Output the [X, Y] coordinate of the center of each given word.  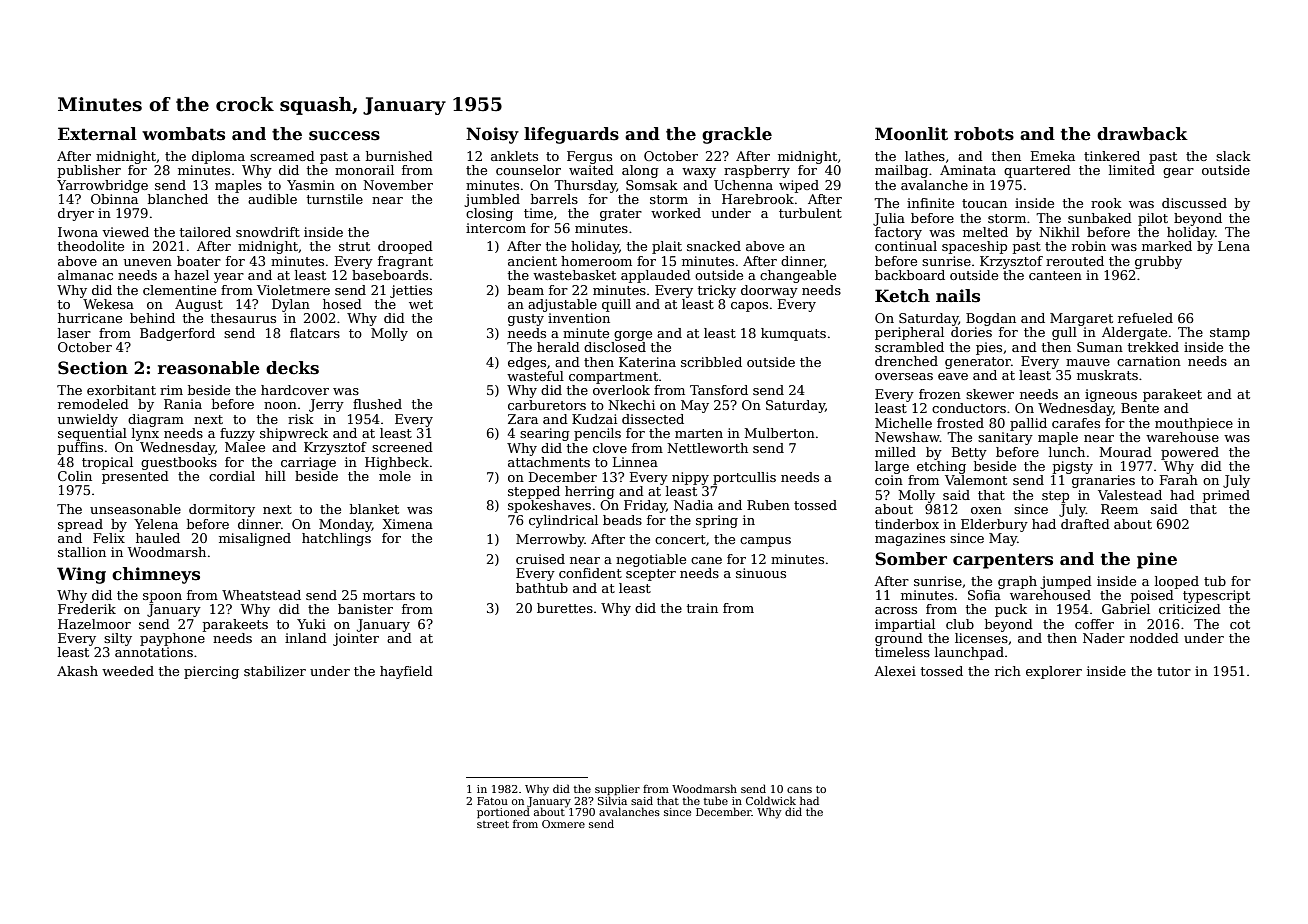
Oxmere [563, 824]
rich [1008, 671]
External [97, 134]
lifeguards [571, 135]
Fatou [492, 801]
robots [984, 134]
